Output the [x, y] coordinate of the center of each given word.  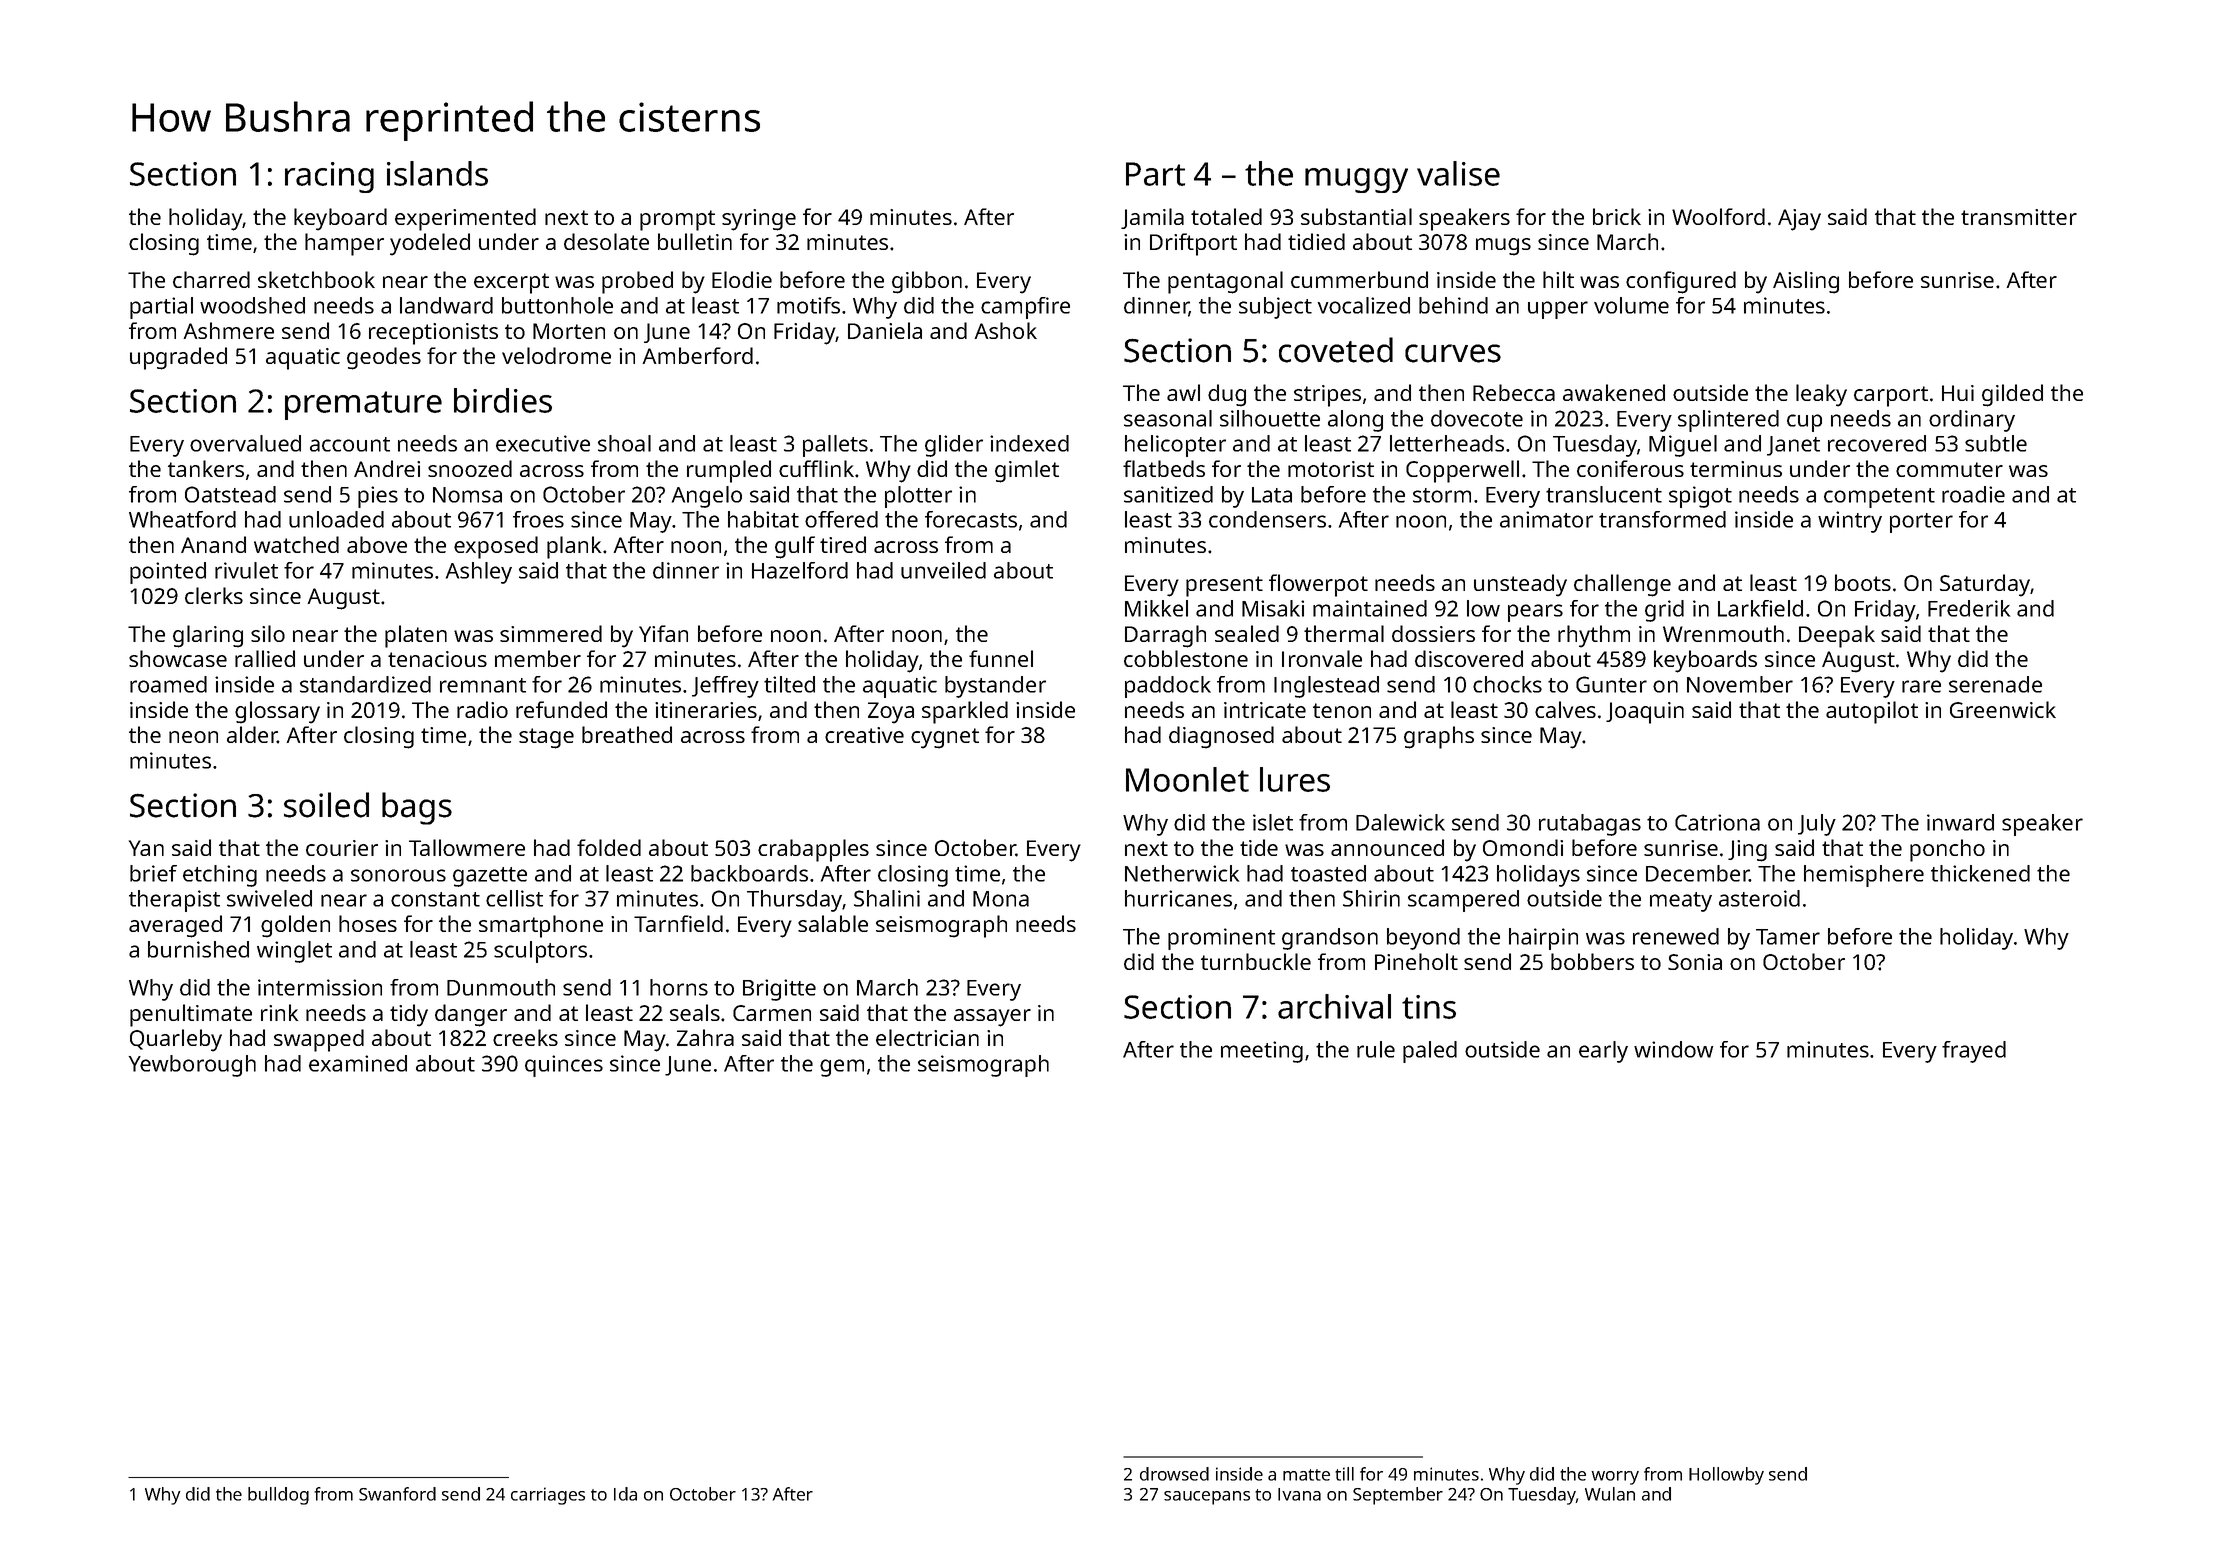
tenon [1342, 710]
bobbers [1592, 961]
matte [1306, 1475]
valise [1458, 173]
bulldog [278, 1496]
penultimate [191, 1015]
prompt [677, 220]
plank [574, 547]
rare [1921, 686]
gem [842, 1068]
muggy [1356, 180]
